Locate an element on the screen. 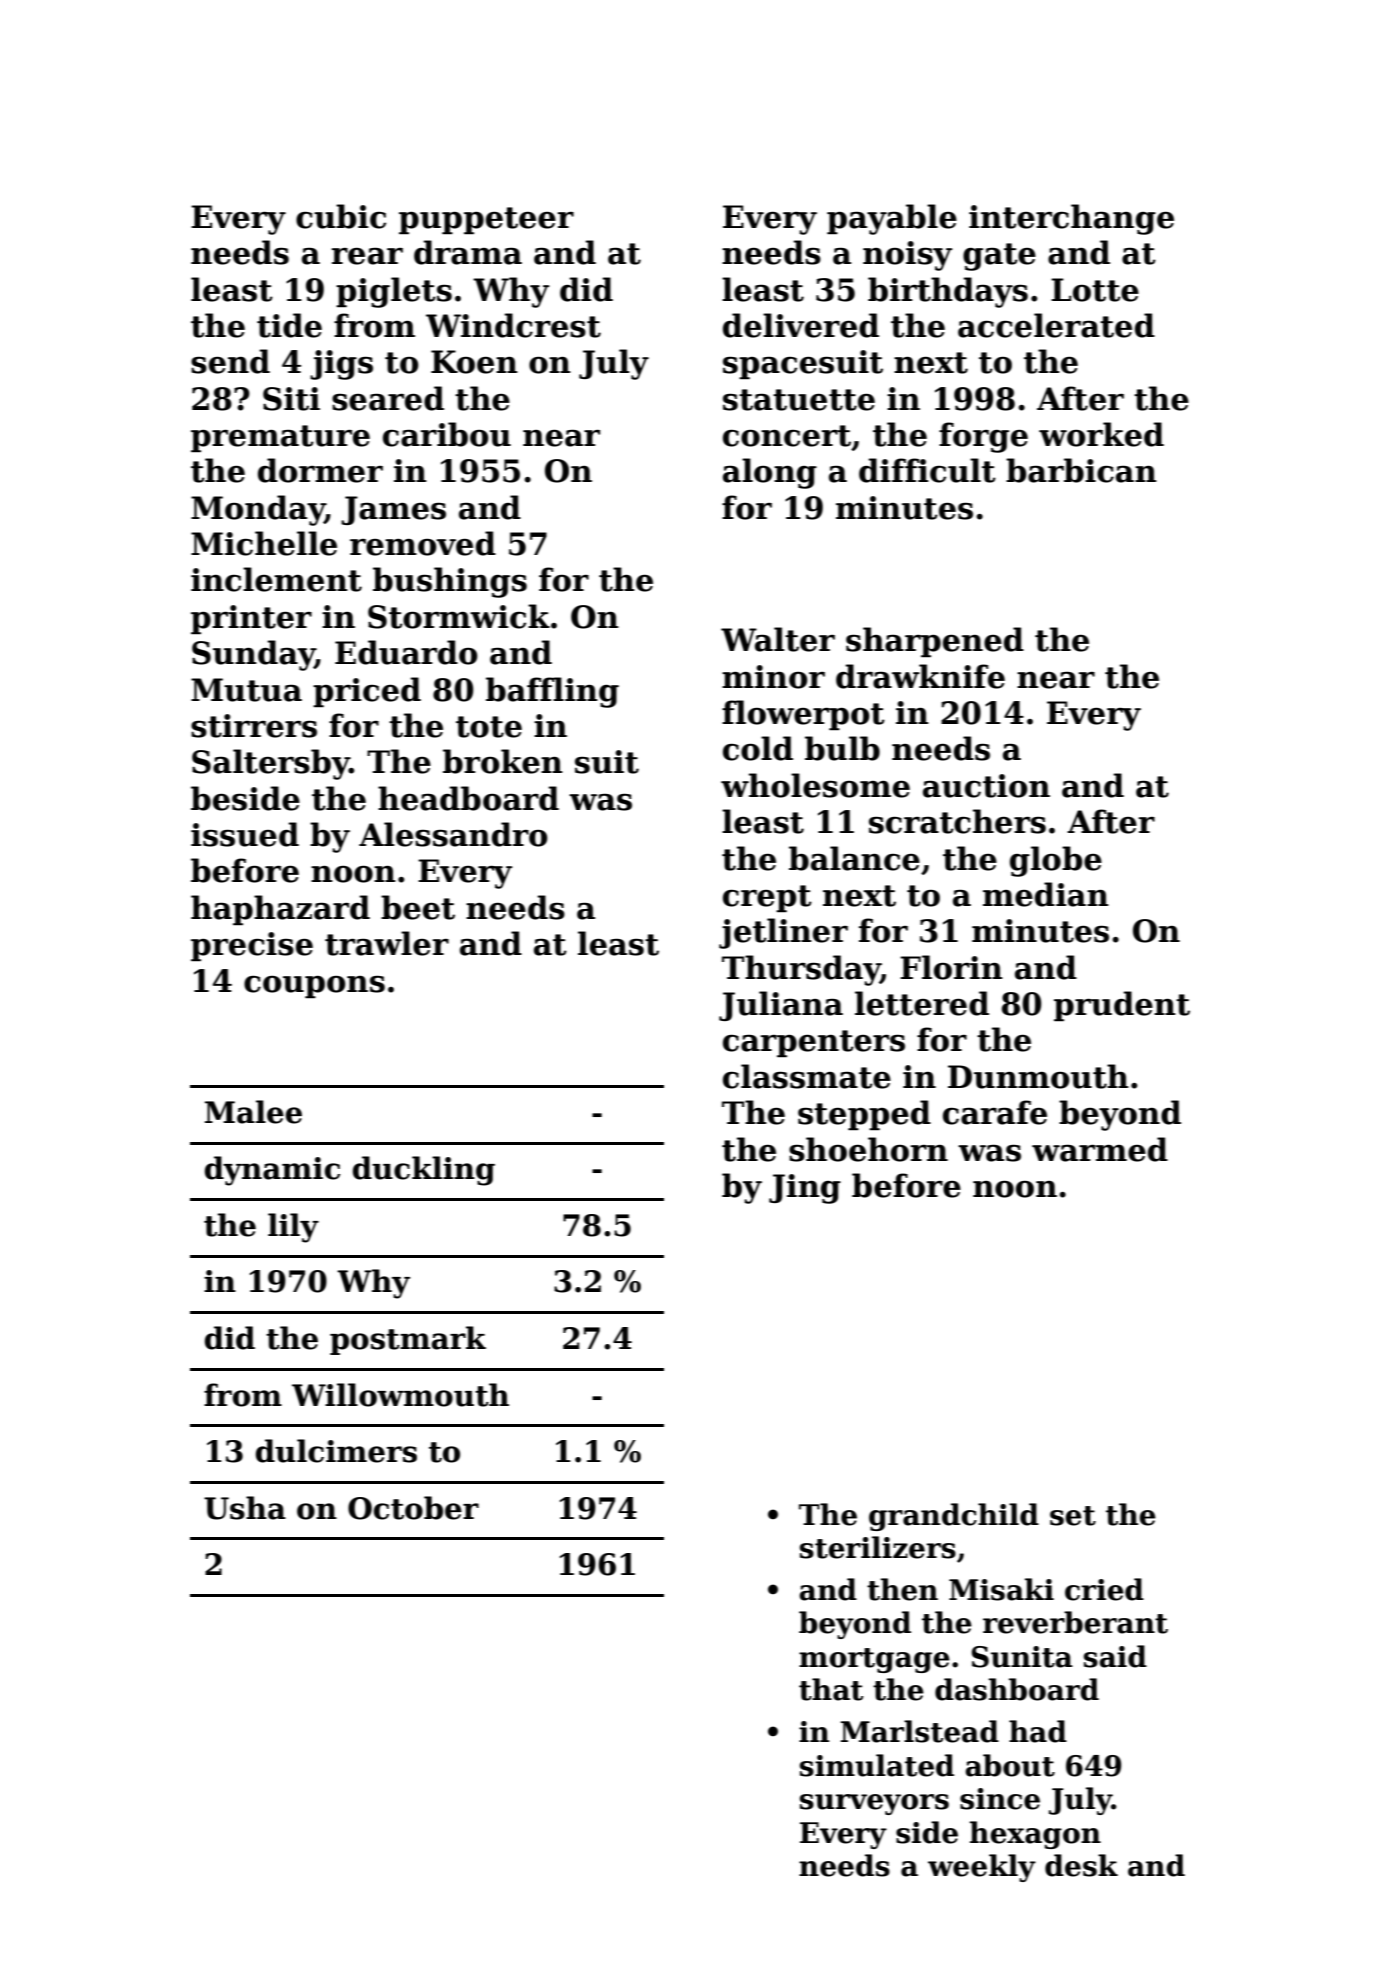 The height and width of the screenshot is (1969, 1386). puppeteer is located at coordinates (486, 220).
